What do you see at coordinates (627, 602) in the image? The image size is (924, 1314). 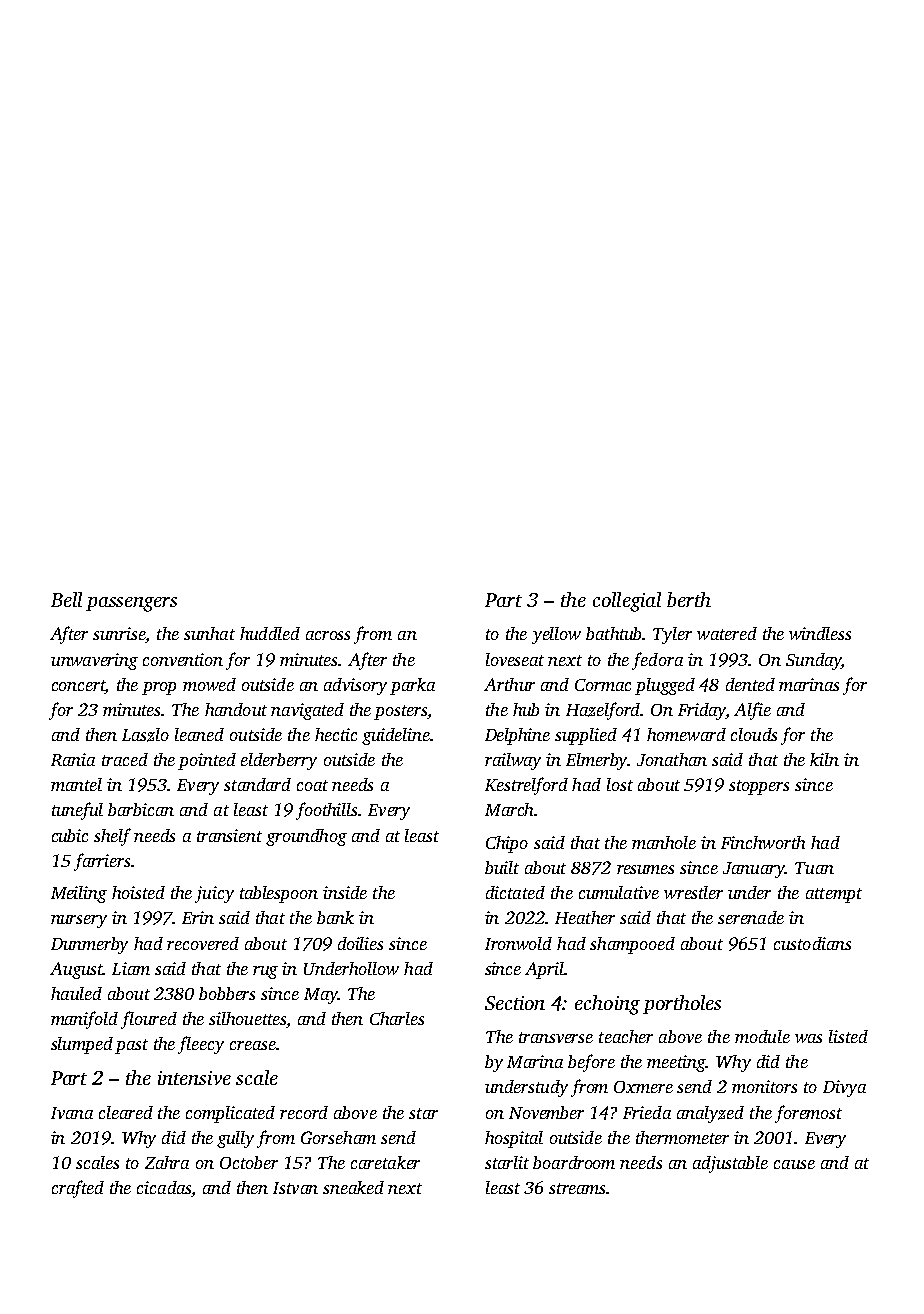 I see `collegial` at bounding box center [627, 602].
